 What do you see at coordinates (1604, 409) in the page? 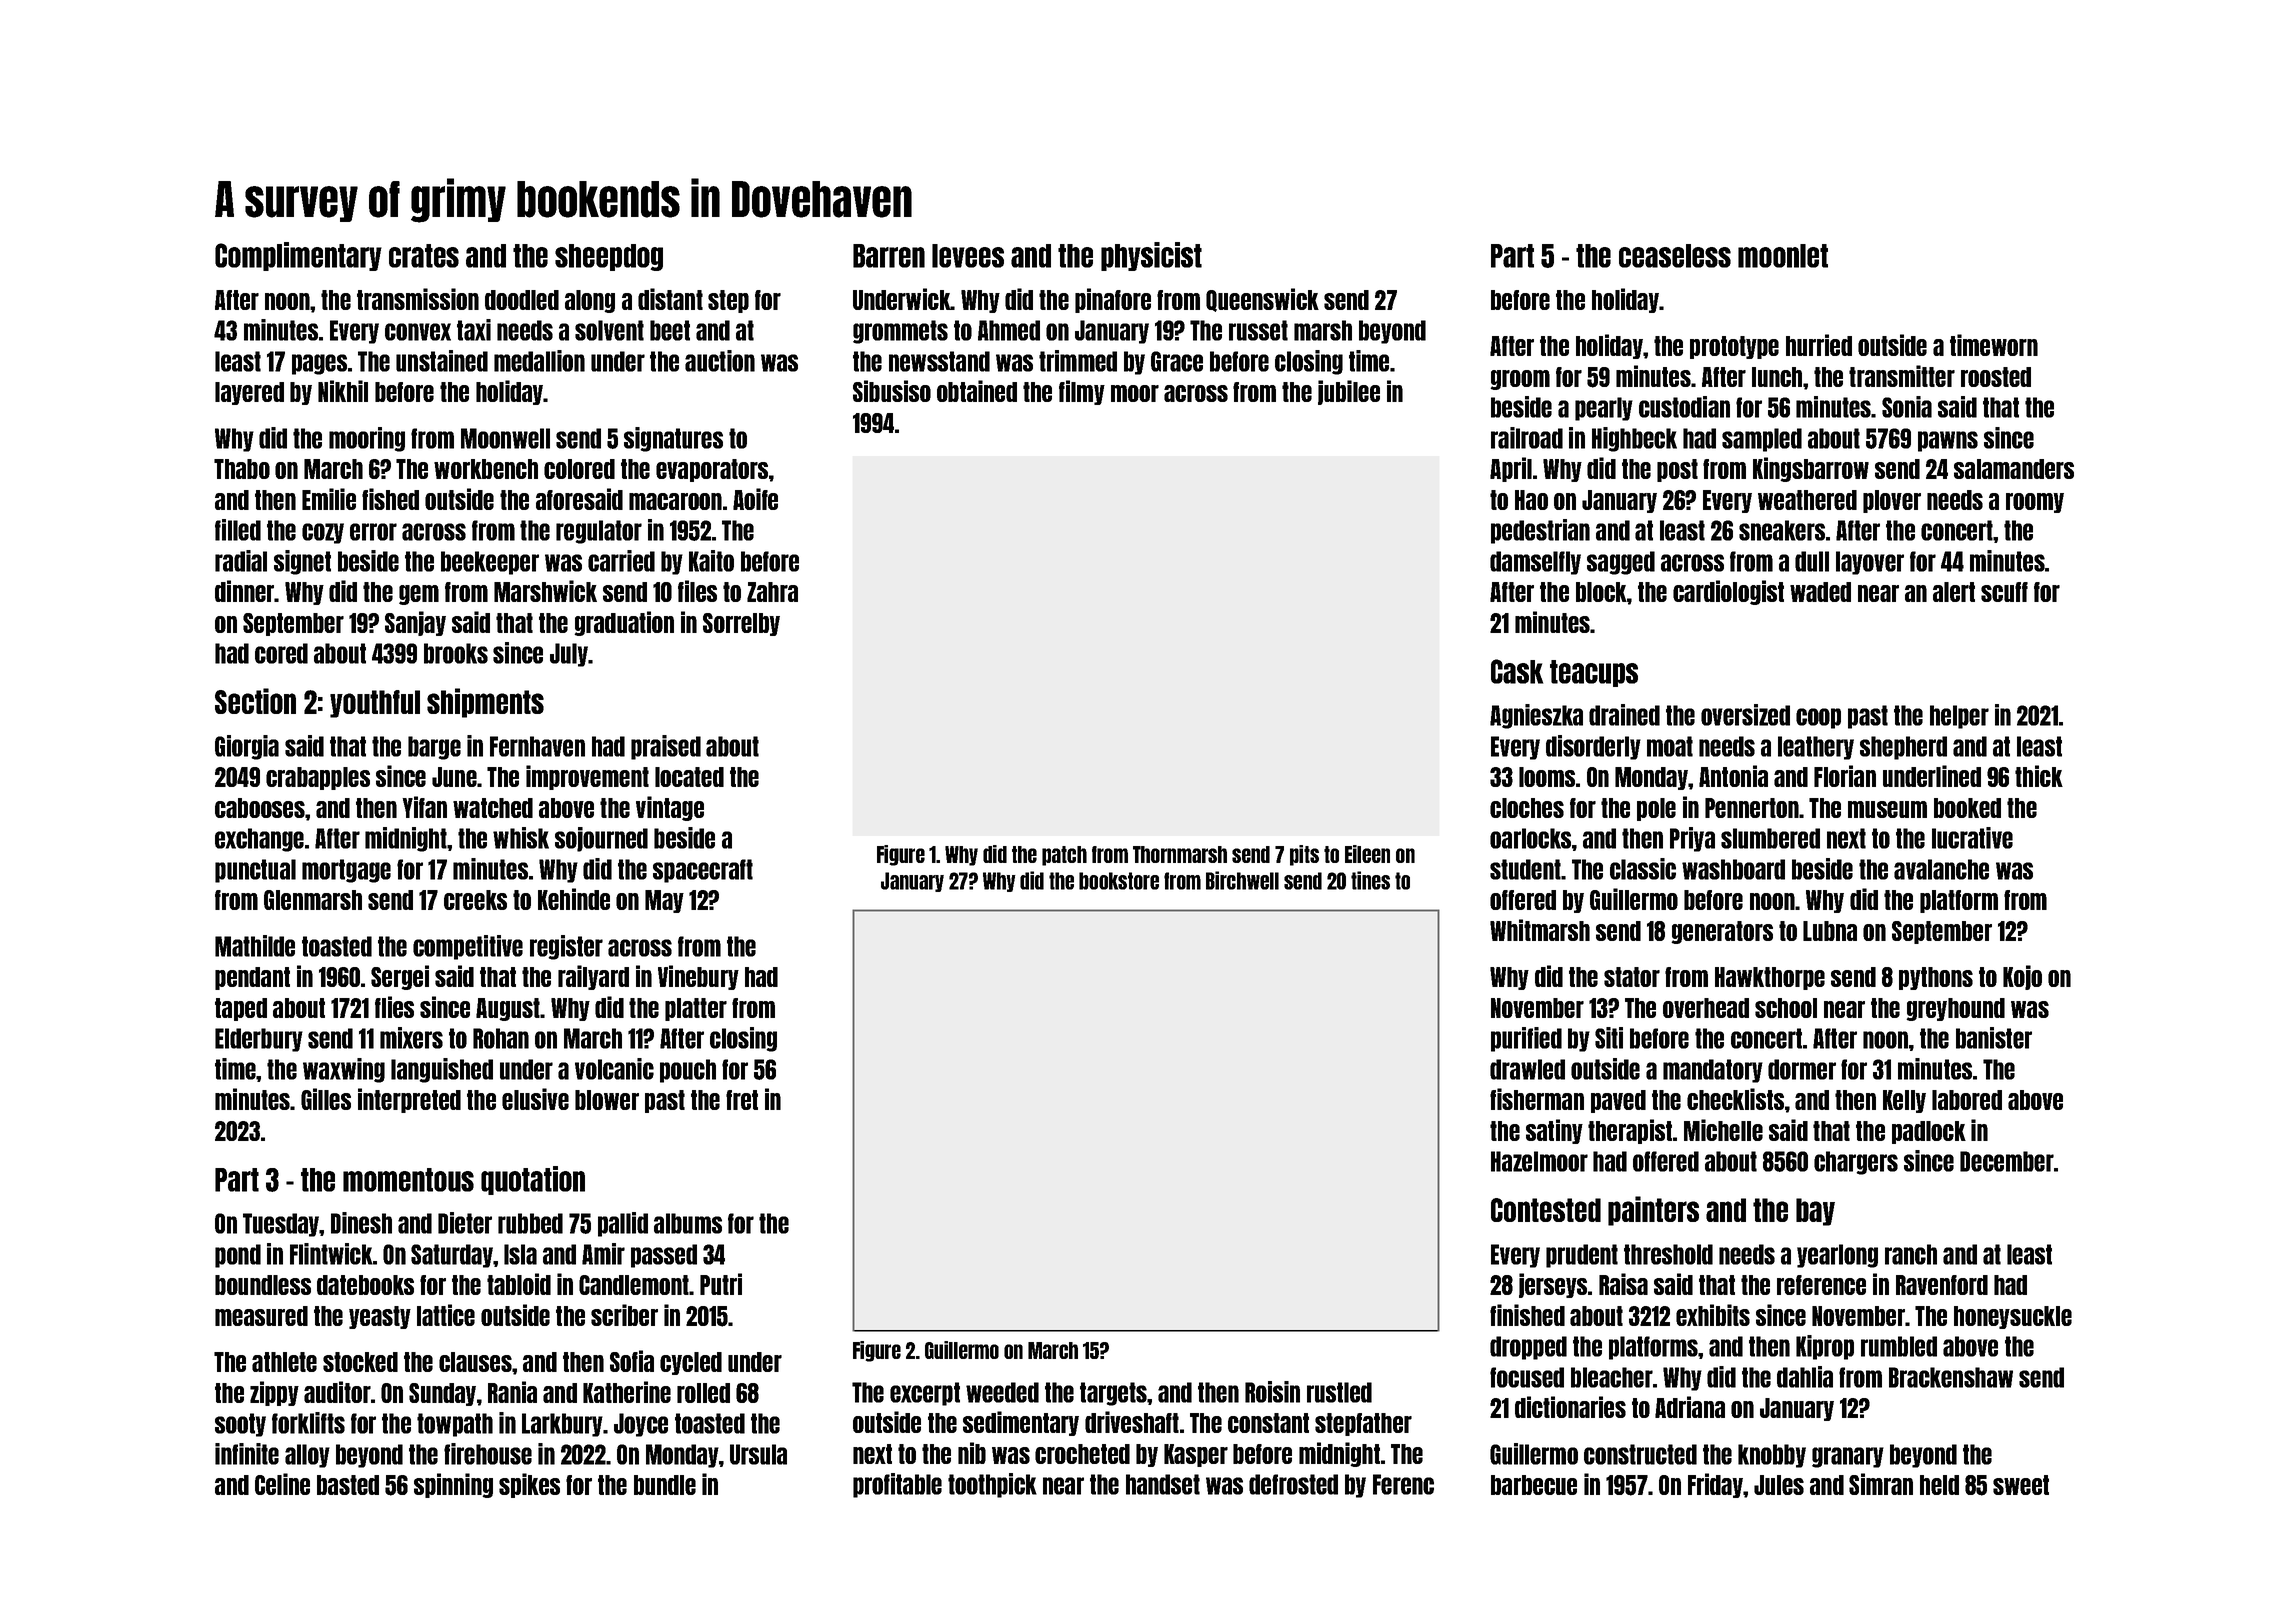
I see `pearly` at bounding box center [1604, 409].
